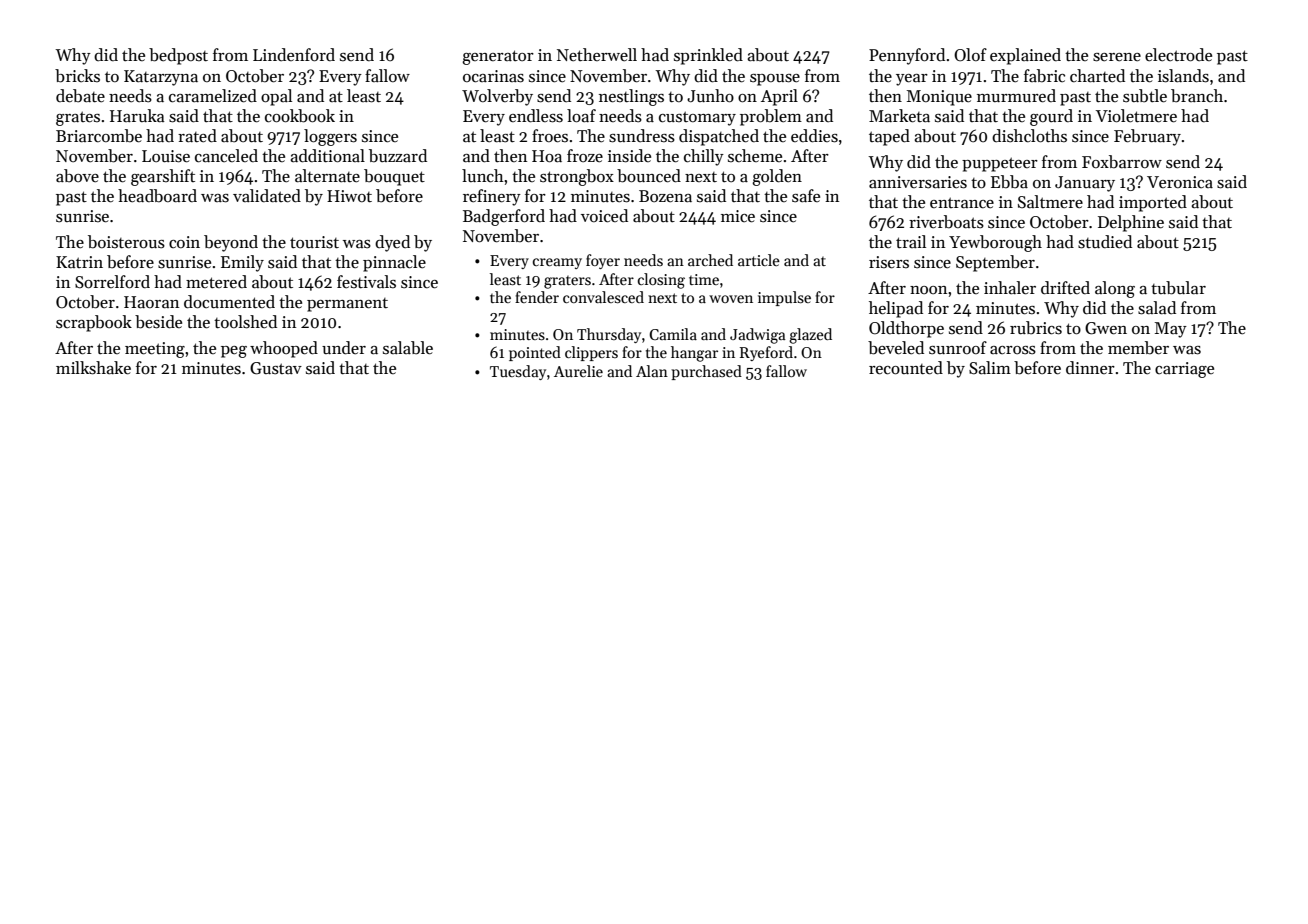  What do you see at coordinates (158, 322) in the page?
I see `beside` at bounding box center [158, 322].
